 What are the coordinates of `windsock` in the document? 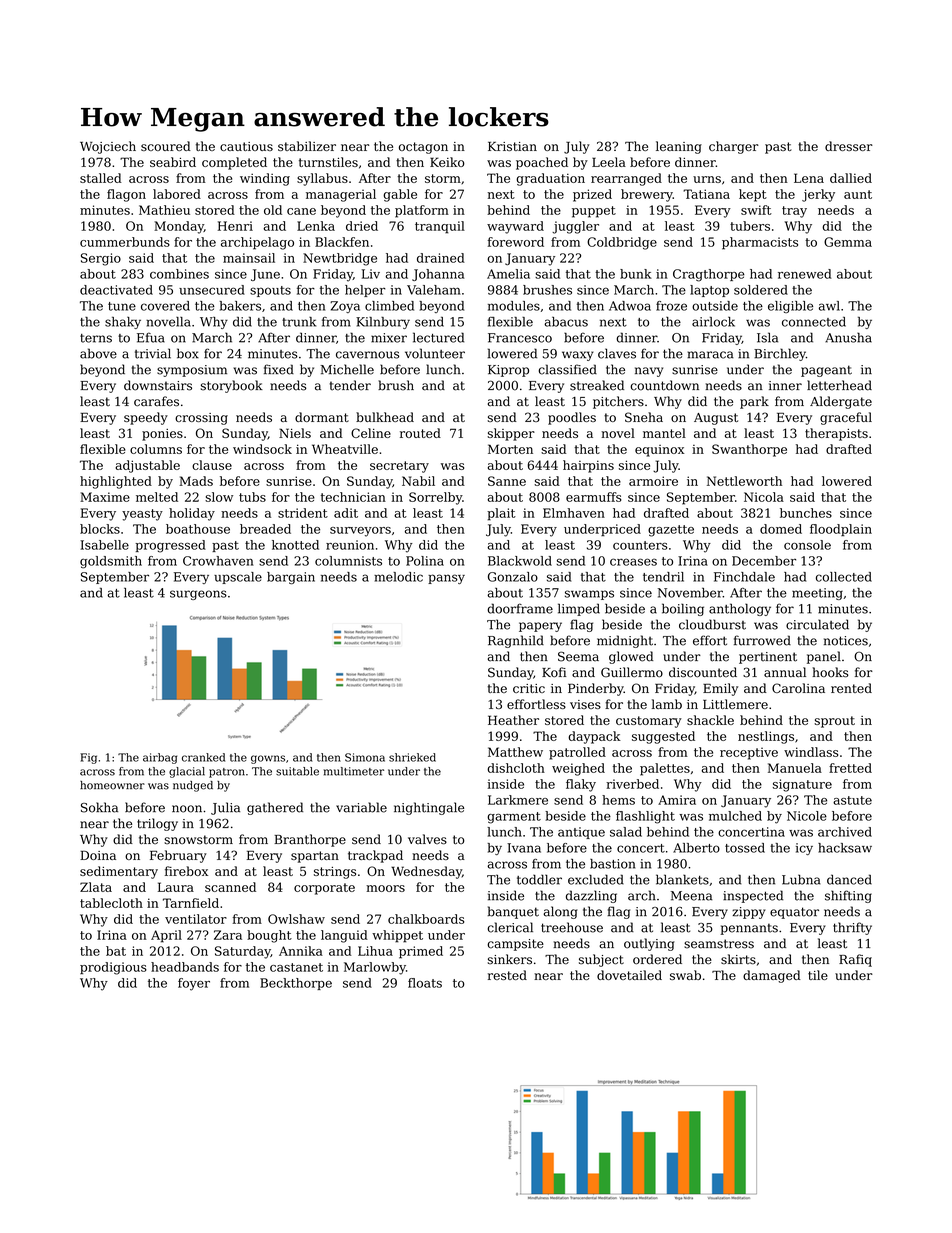 It's located at (262, 449).
